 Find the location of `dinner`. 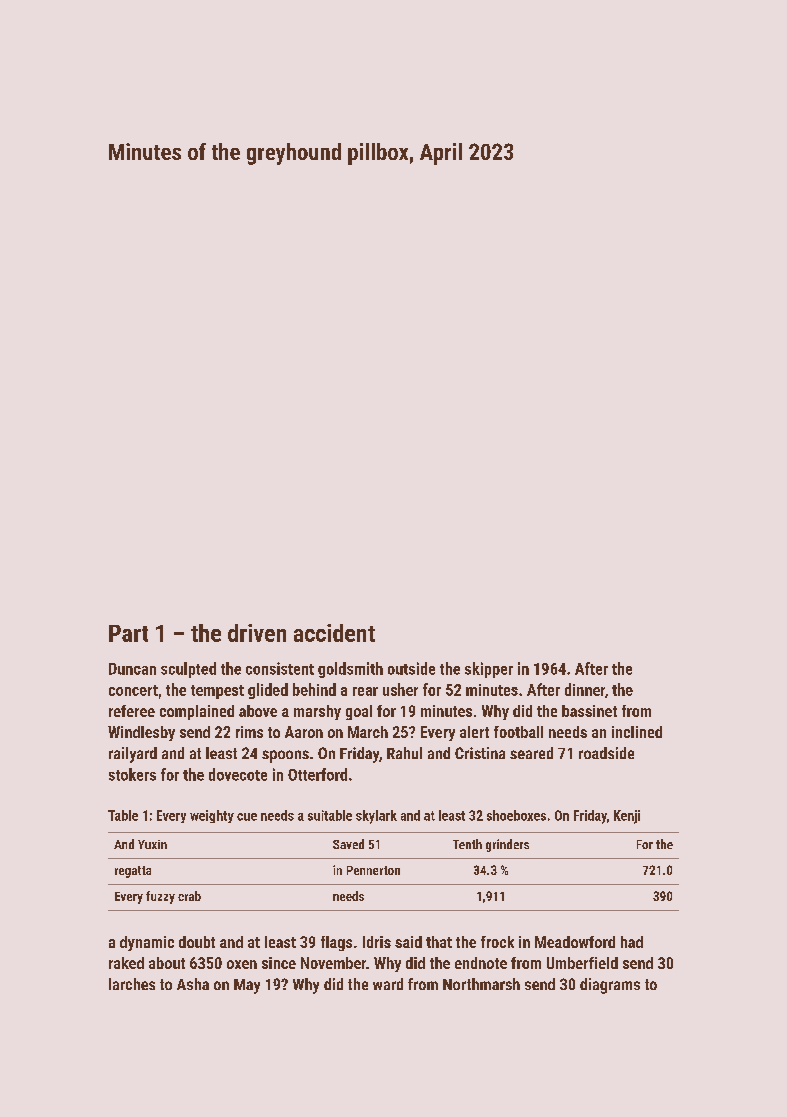

dinner is located at coordinates (585, 689).
